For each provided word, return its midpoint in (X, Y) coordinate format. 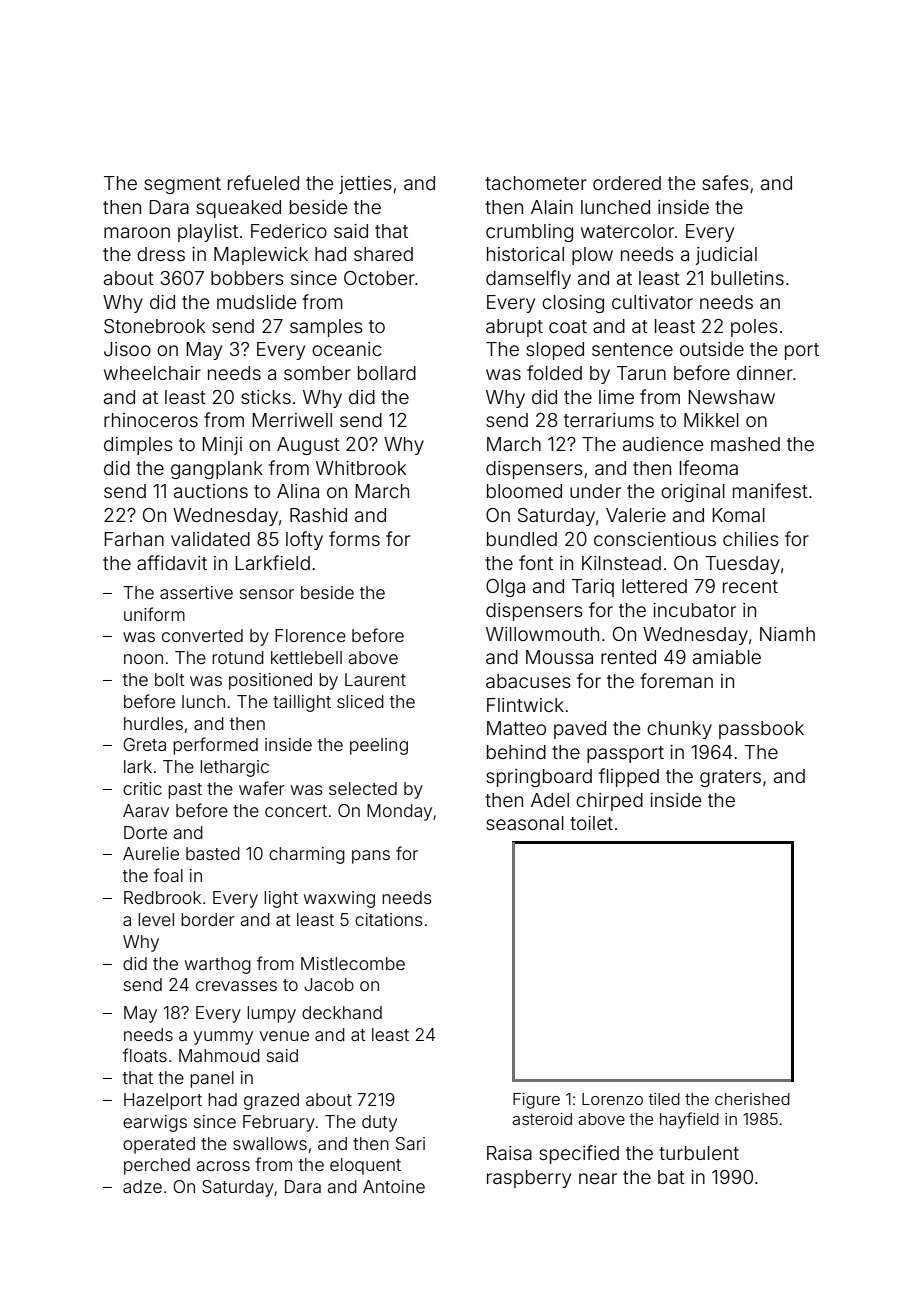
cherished (752, 1099)
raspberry (529, 1179)
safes (725, 182)
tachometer (536, 183)
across (223, 1166)
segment (182, 185)
